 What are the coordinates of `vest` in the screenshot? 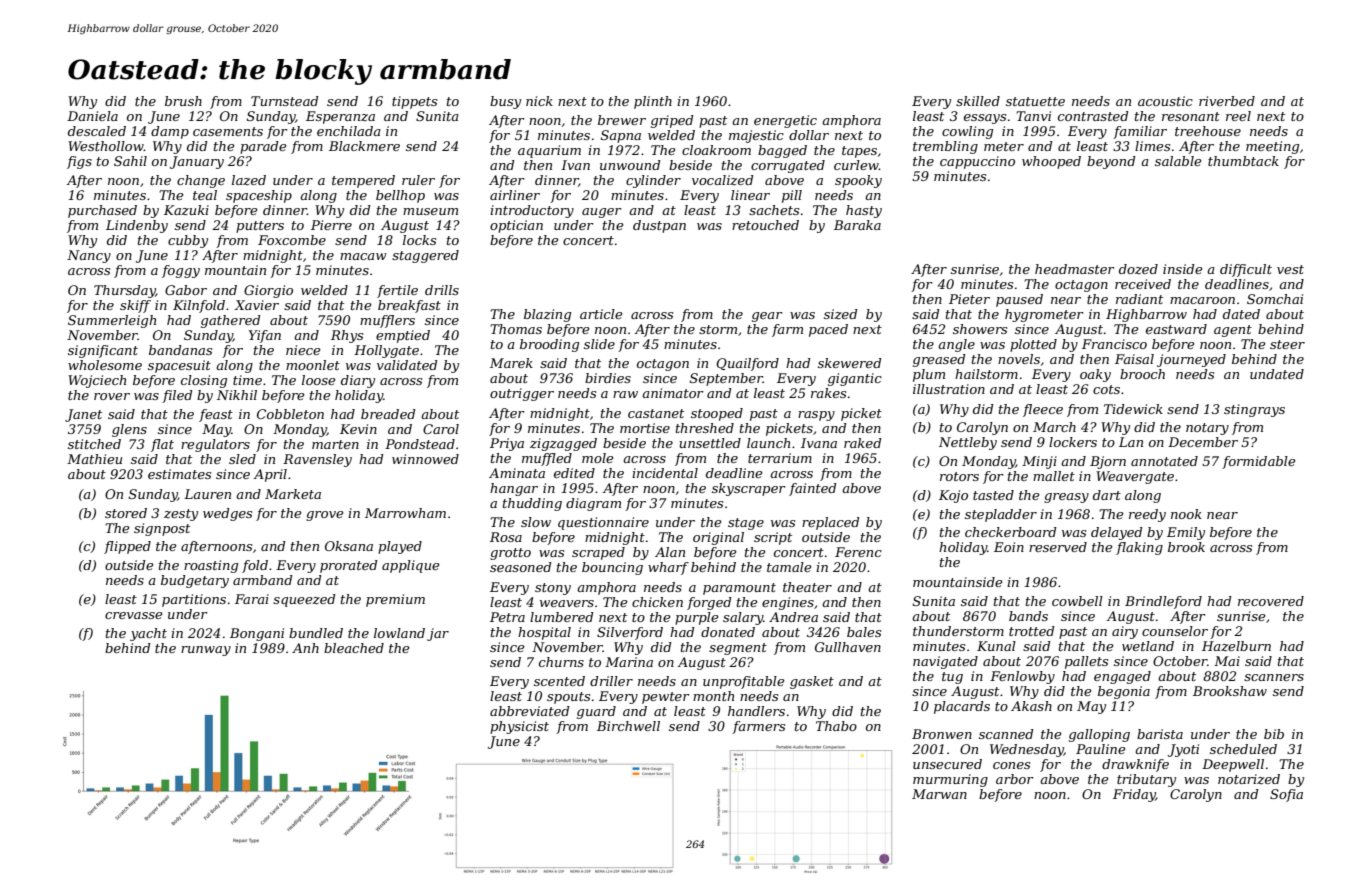 It's located at (1290, 269).
